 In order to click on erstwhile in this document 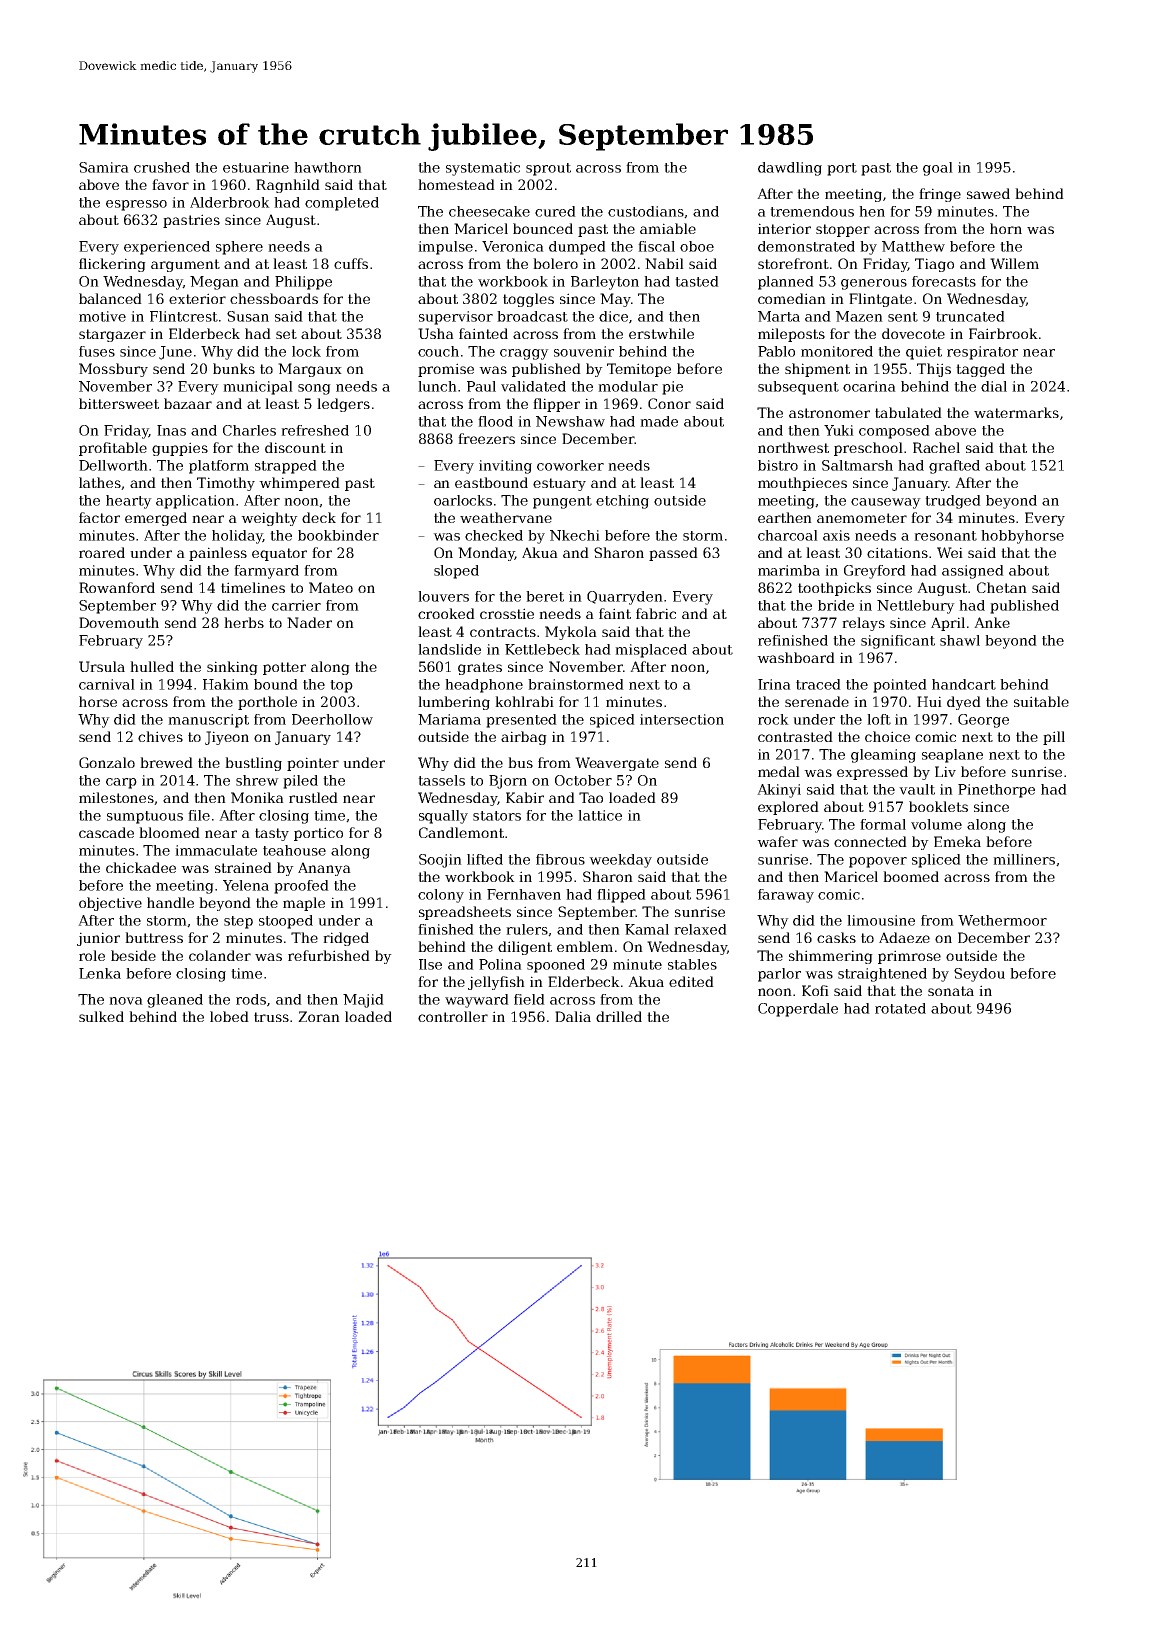, I will do `click(661, 333)`.
